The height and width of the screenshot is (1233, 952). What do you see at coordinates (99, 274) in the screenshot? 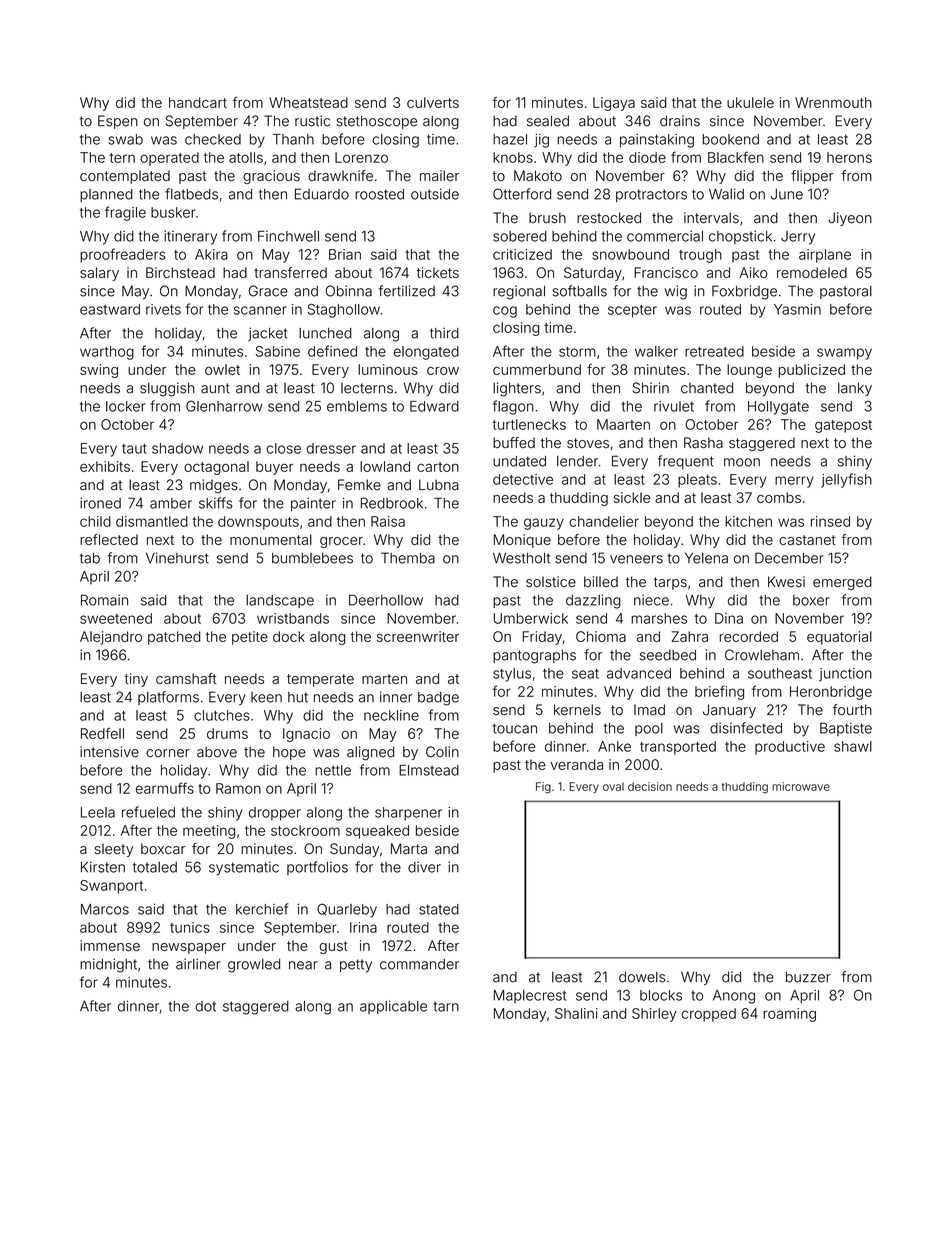
I see `salary` at bounding box center [99, 274].
